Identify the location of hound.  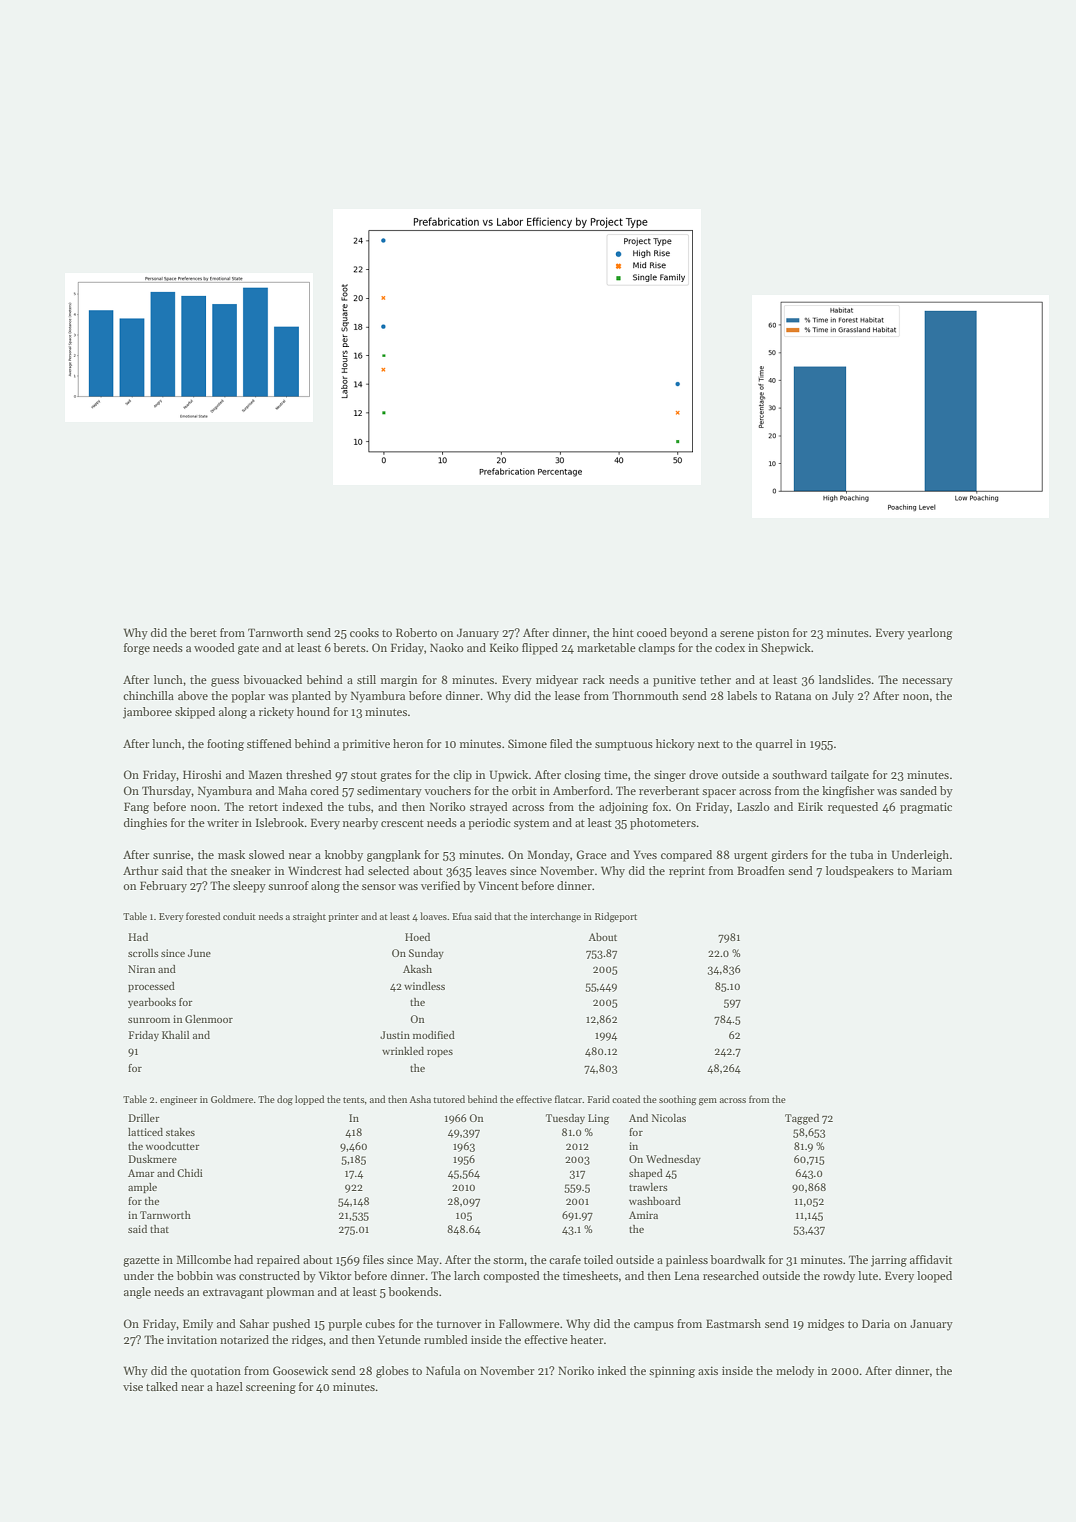
(313, 711).
